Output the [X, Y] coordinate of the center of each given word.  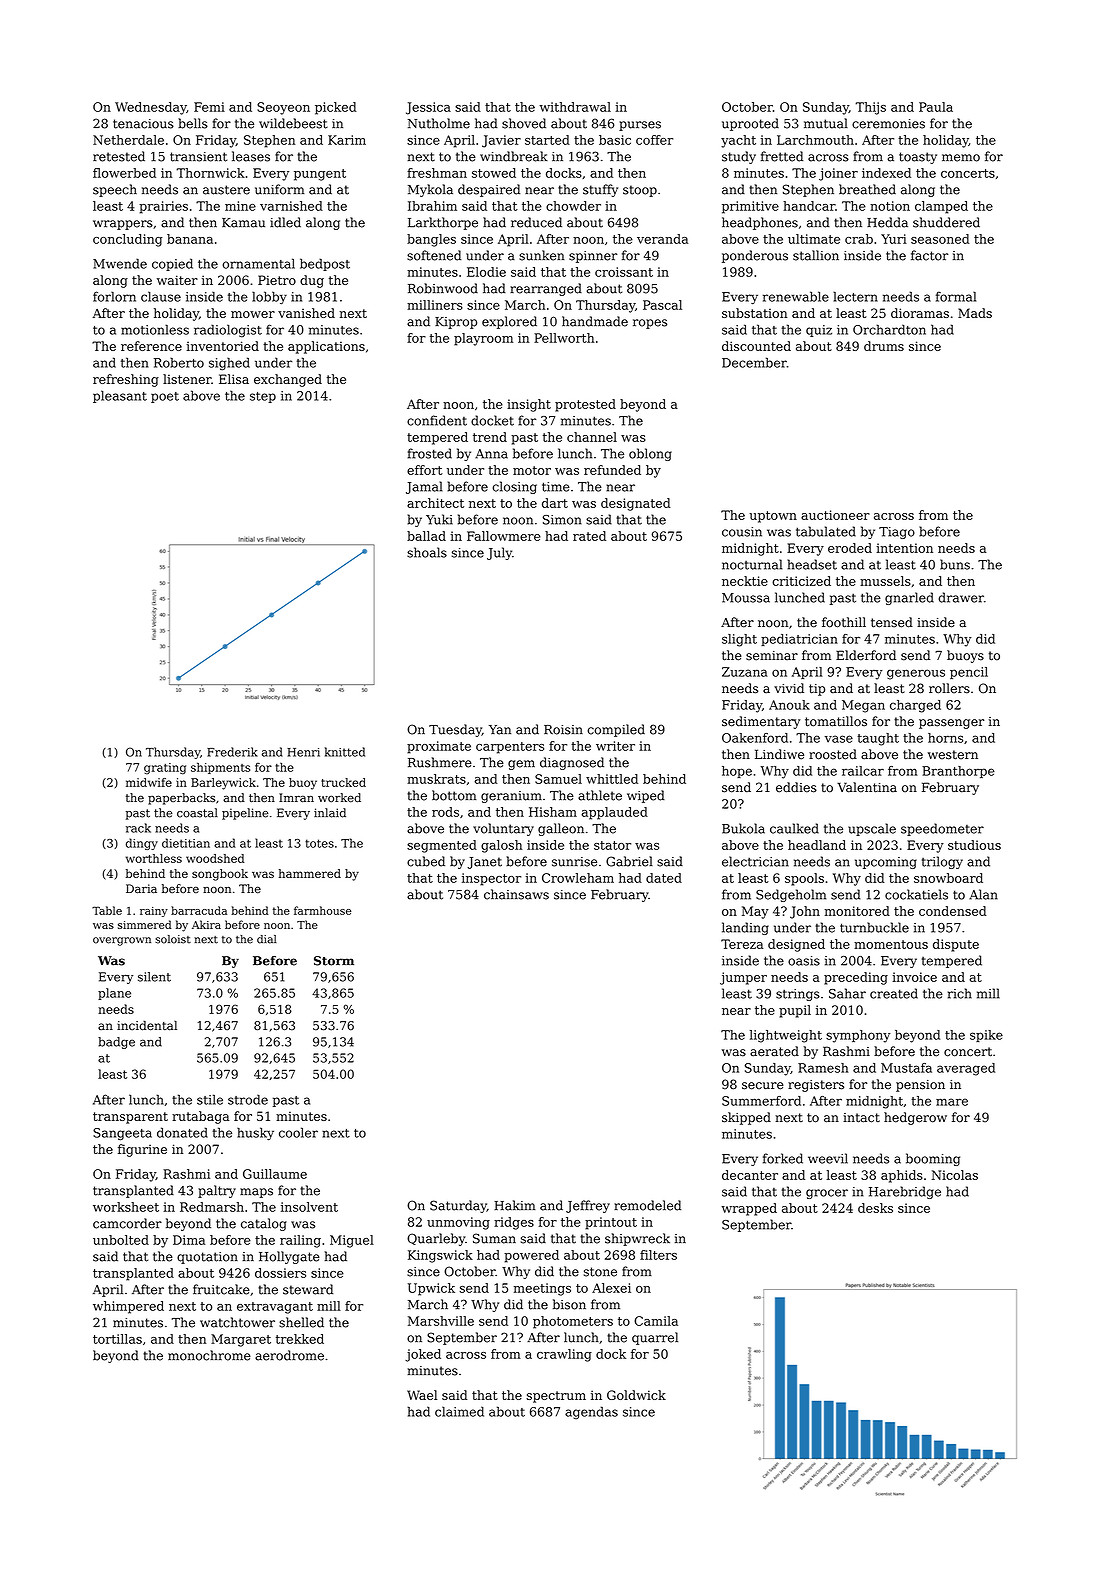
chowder [573, 206]
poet [165, 397]
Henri [303, 752]
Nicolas [955, 1175]
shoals [427, 552]
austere [226, 190]
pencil [969, 673]
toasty [918, 158]
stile [210, 1099]
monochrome [209, 1355]
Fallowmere [504, 536]
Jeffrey [588, 1206]
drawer [961, 597]
